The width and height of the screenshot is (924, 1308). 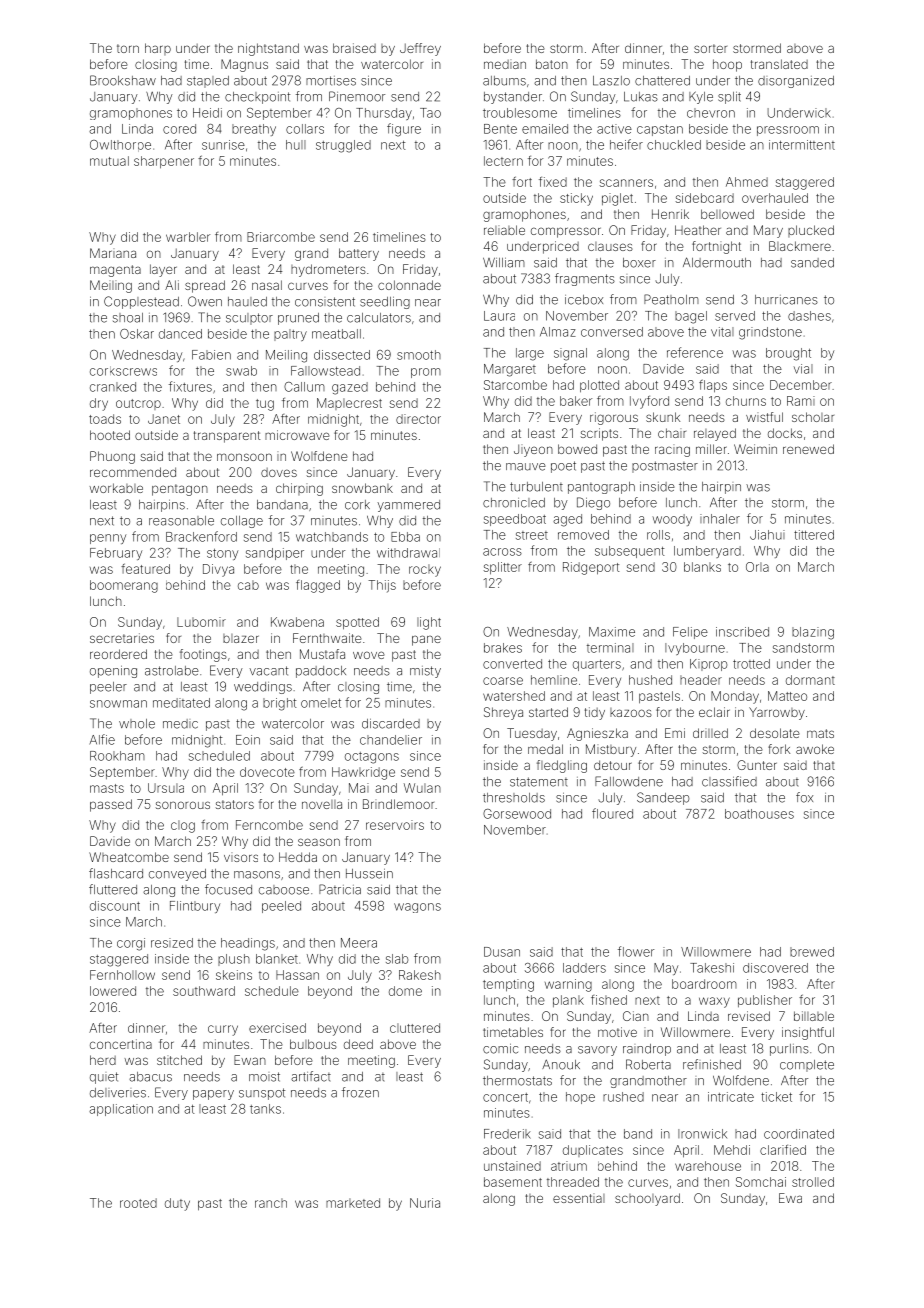 I want to click on strolled, so click(x=813, y=1182).
